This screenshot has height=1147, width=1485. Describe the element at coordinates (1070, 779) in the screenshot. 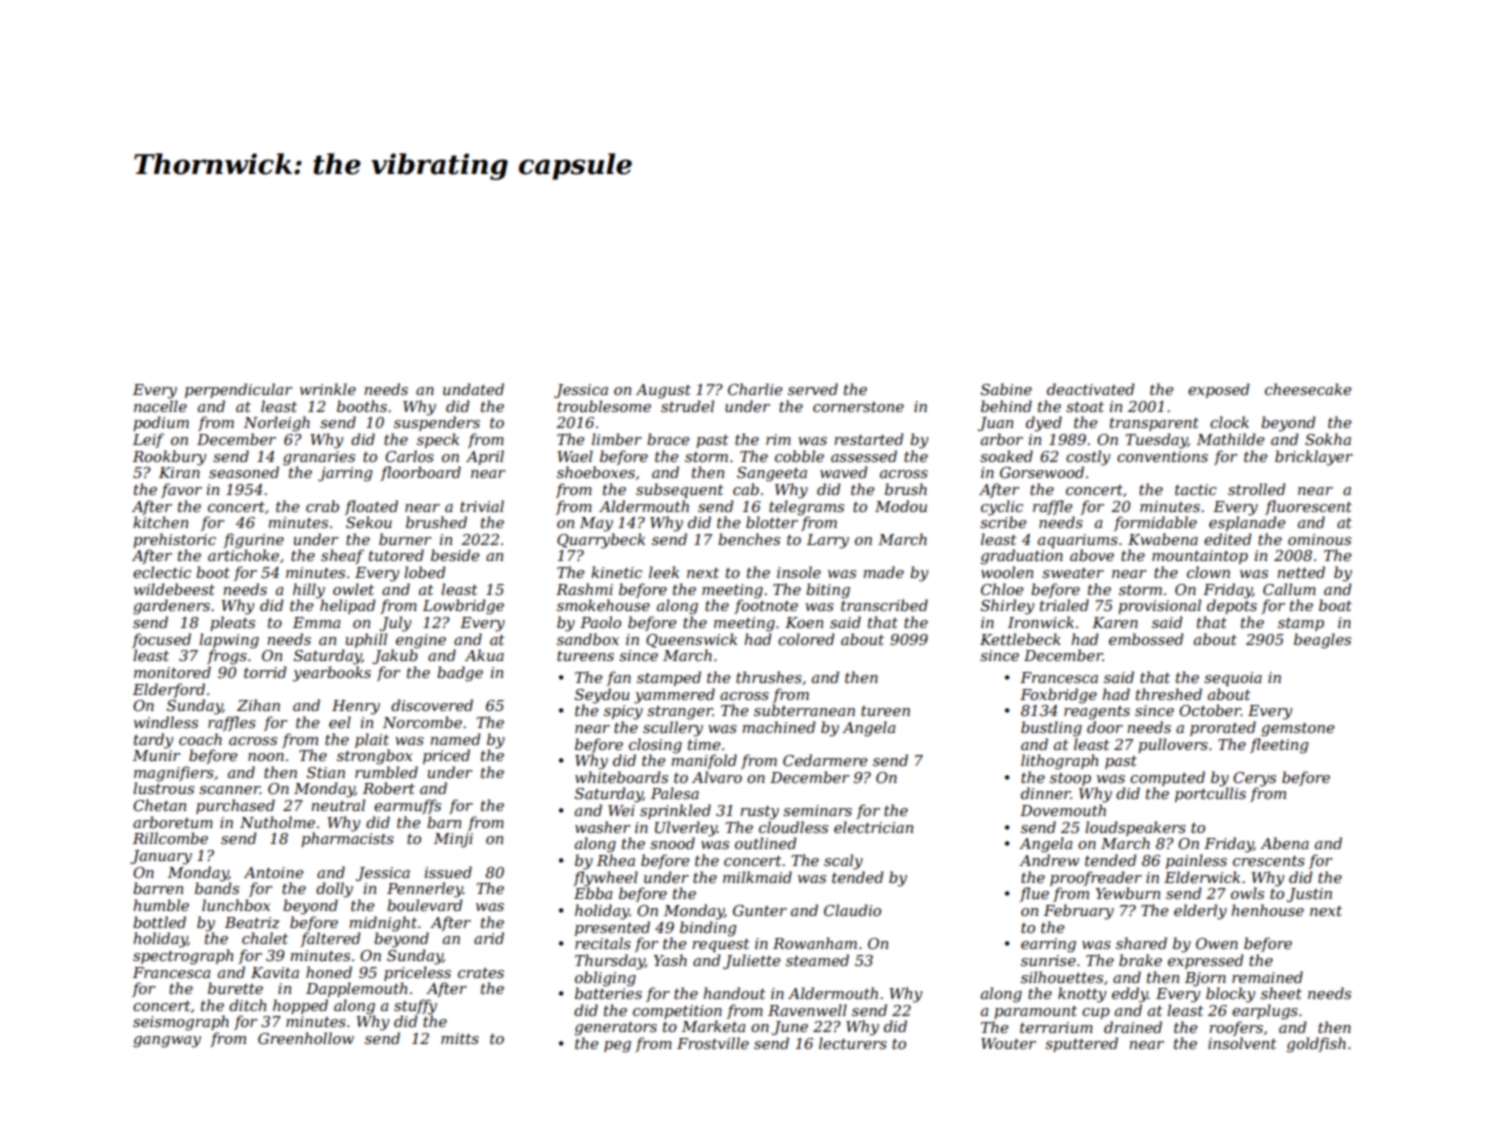

I see `stoop` at that location.
